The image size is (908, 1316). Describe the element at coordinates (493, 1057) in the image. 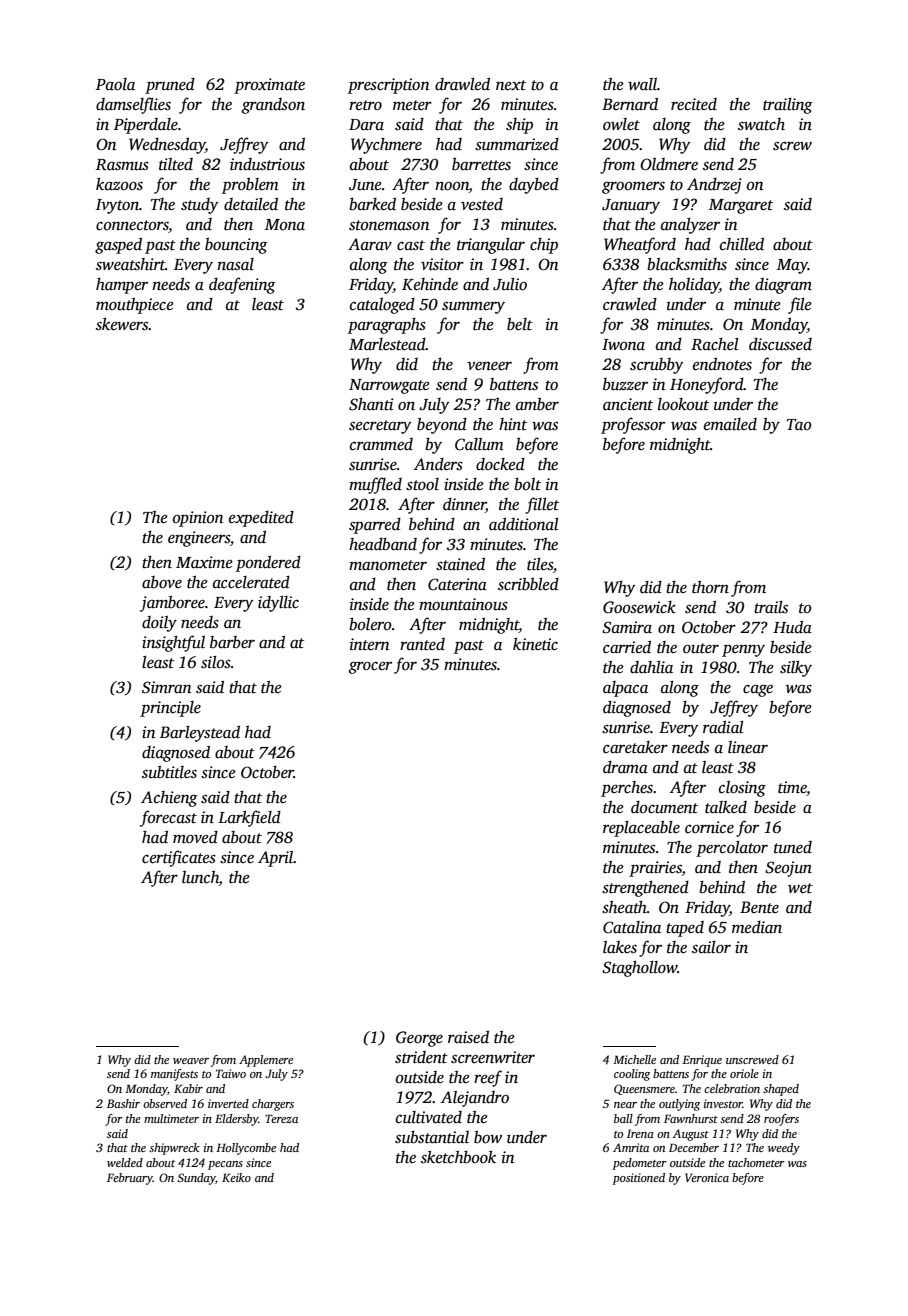

I see `screenwriter` at that location.
